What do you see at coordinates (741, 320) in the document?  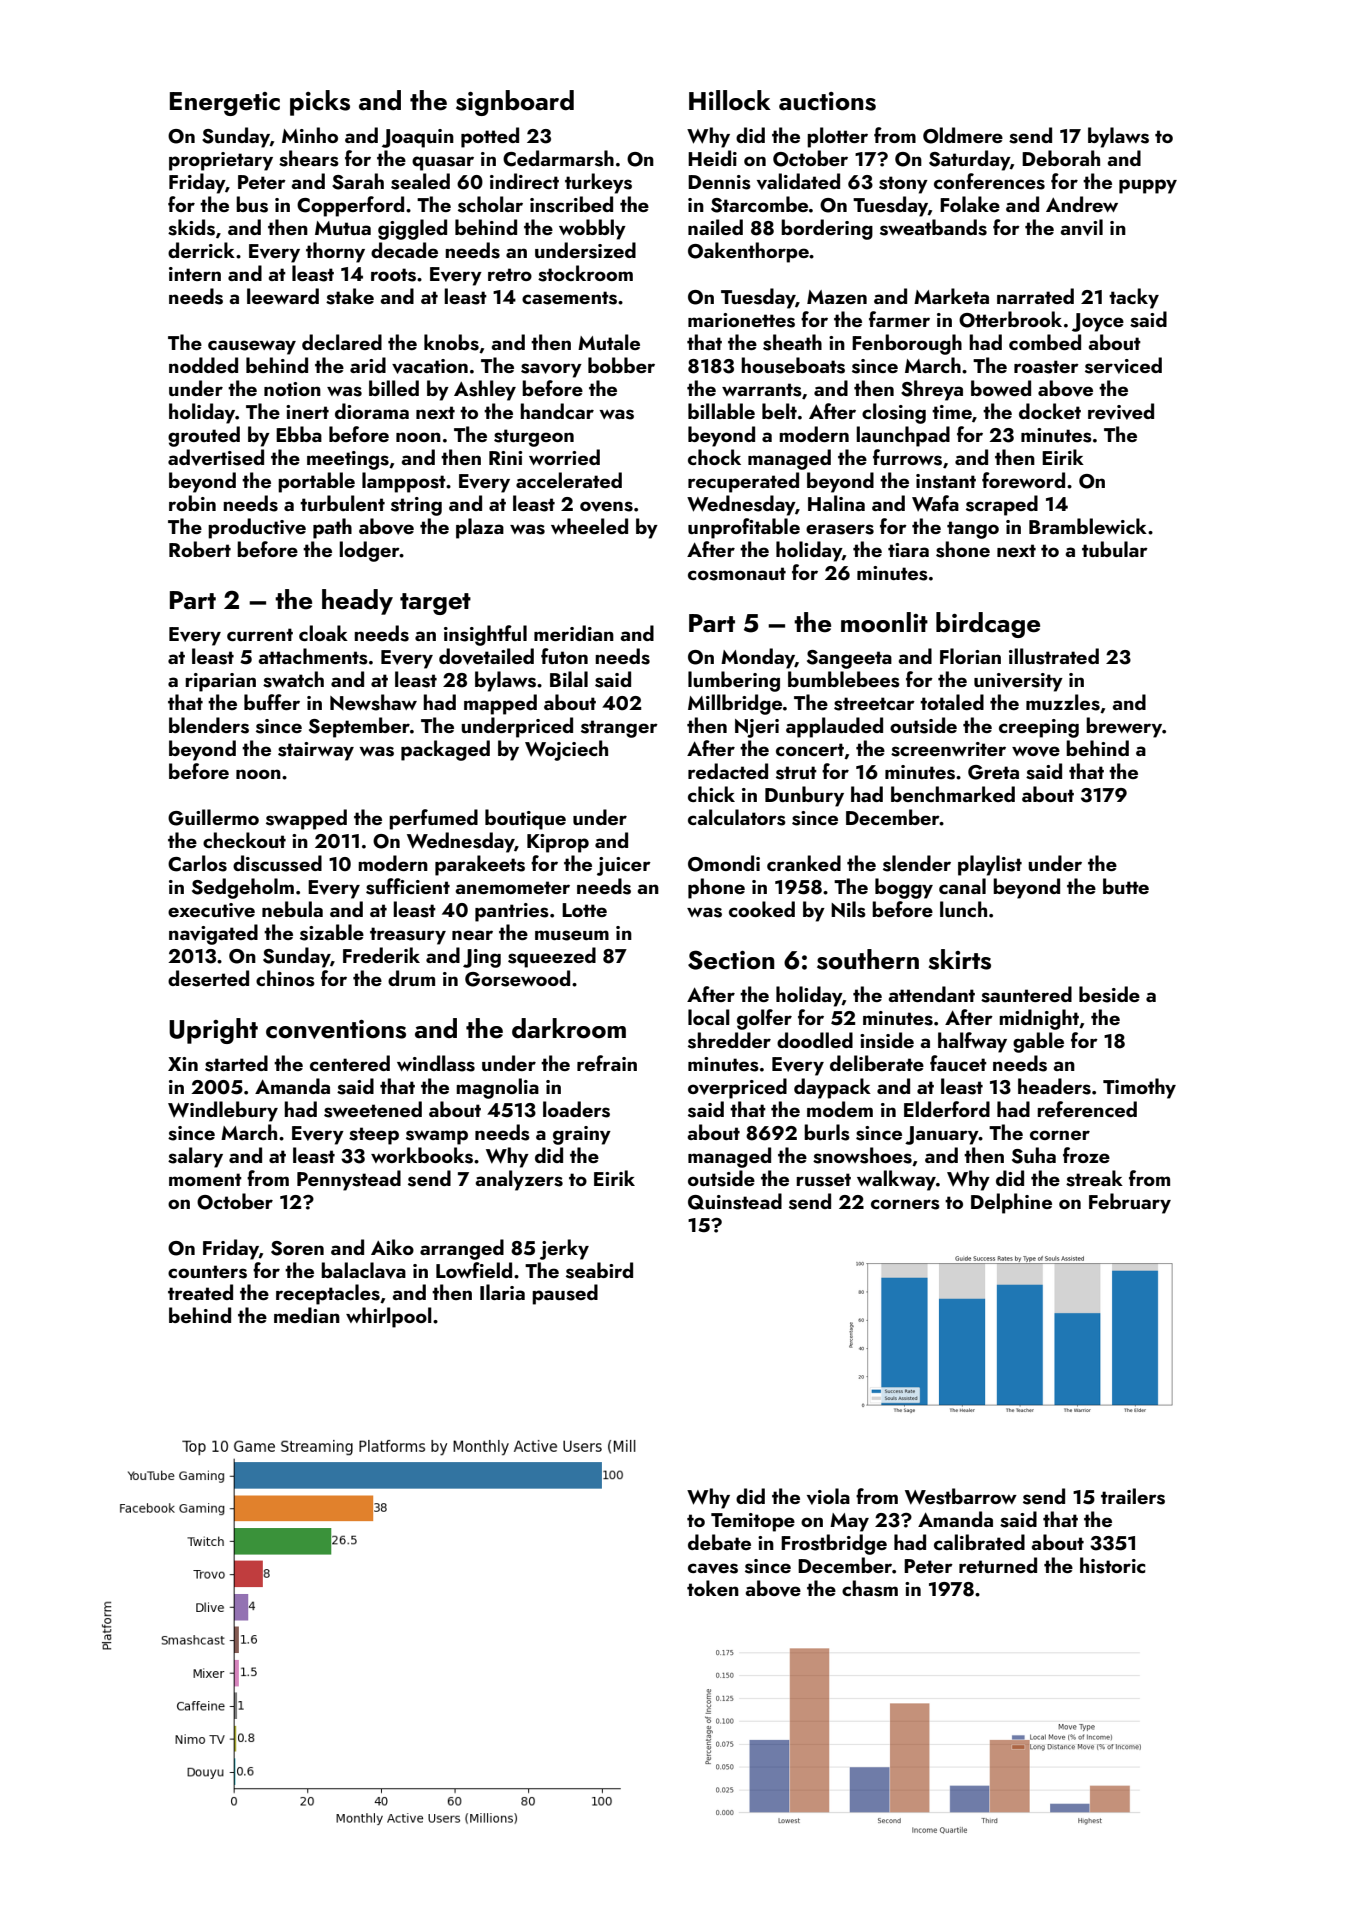 I see `marionettes` at bounding box center [741, 320].
